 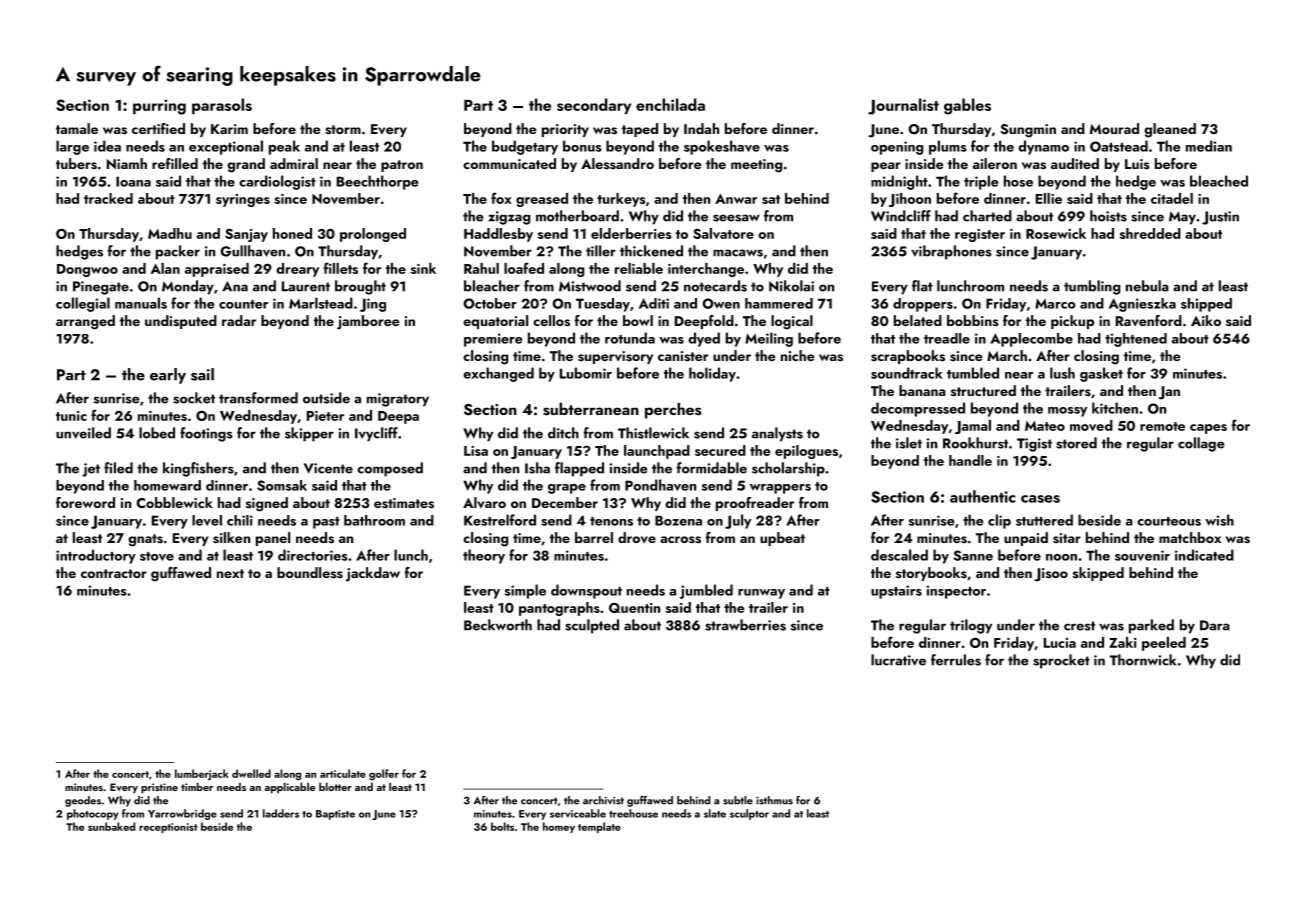 What do you see at coordinates (1031, 340) in the image?
I see `Applecombe` at bounding box center [1031, 340].
